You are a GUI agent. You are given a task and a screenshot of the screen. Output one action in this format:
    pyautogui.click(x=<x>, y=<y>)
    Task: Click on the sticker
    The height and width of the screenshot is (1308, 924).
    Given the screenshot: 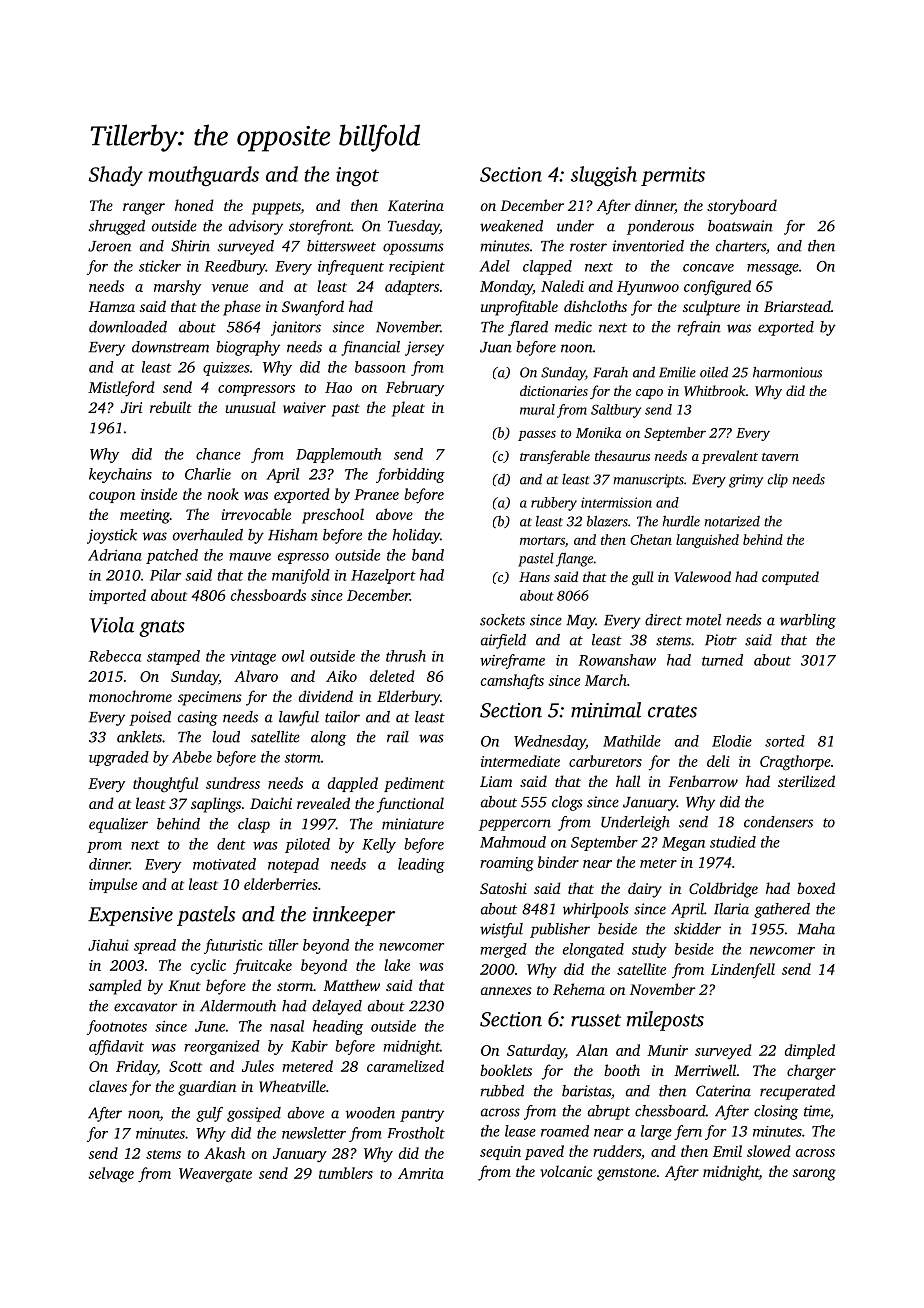 What is the action you would take?
    pyautogui.click(x=160, y=266)
